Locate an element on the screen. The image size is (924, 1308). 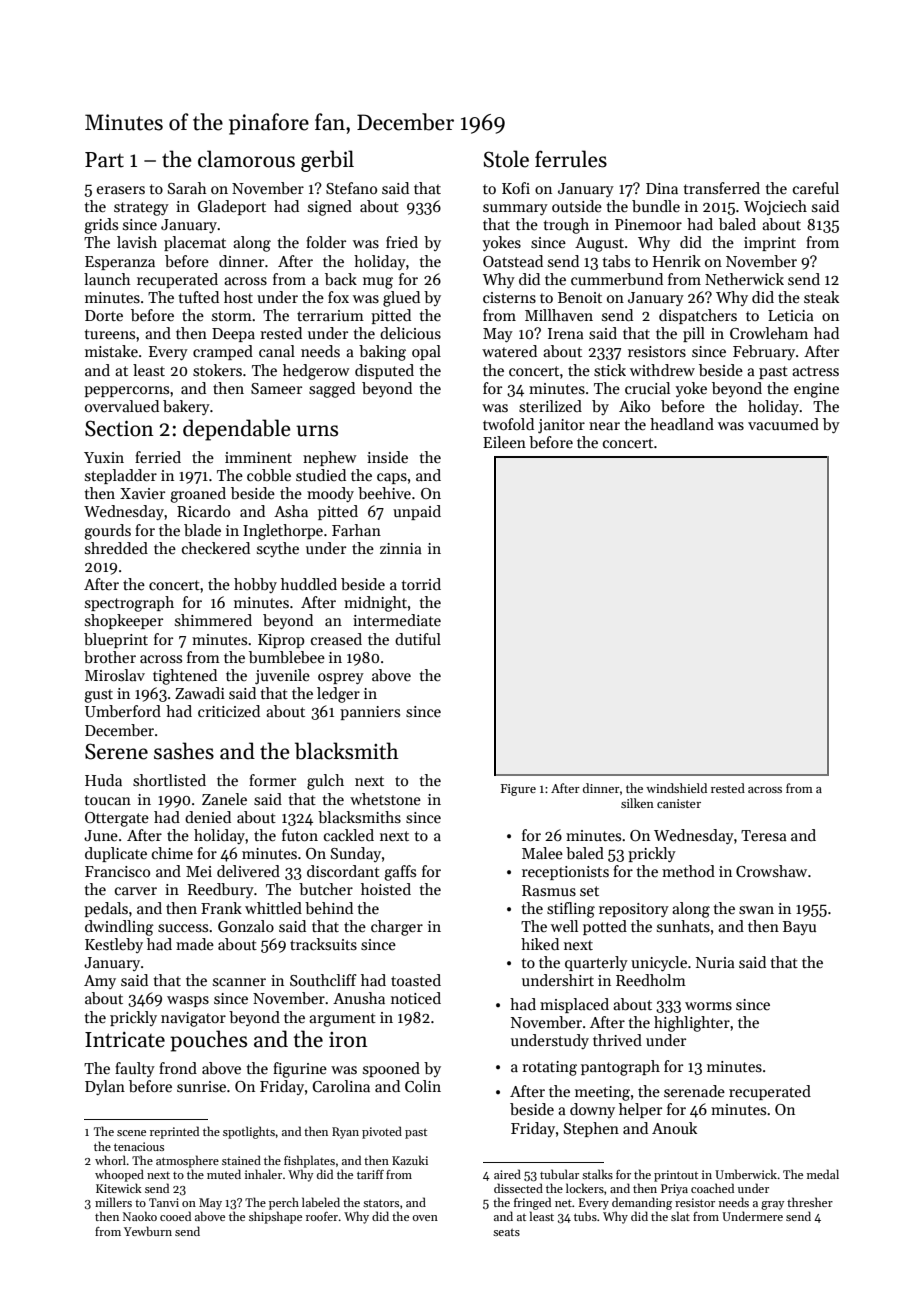
vacuumed is located at coordinates (783, 424).
